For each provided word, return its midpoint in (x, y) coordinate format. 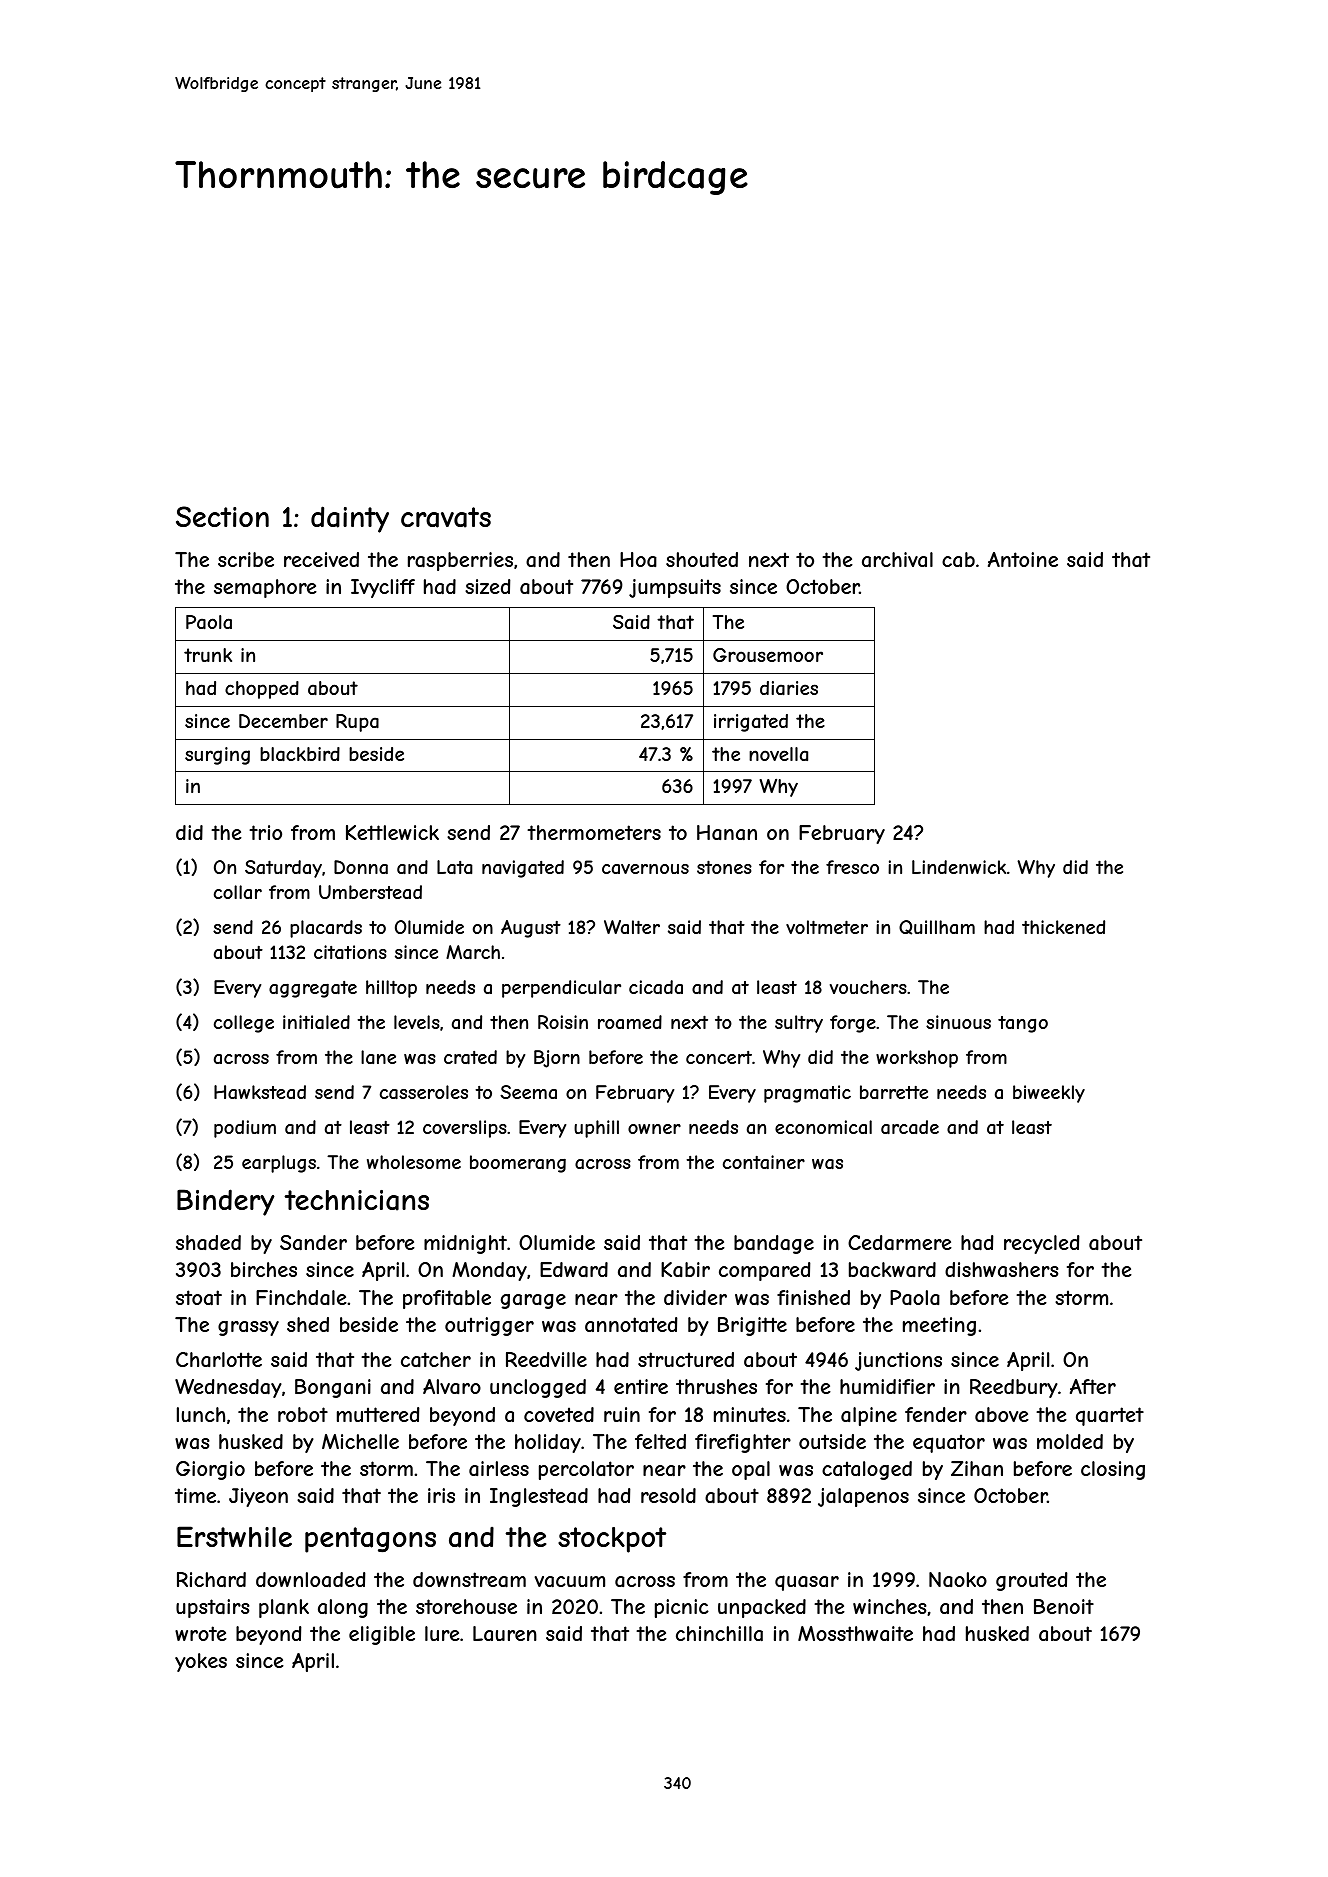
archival (897, 560)
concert (719, 1057)
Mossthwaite (855, 1633)
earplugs (279, 1164)
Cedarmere (900, 1243)
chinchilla (719, 1634)
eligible (382, 1635)
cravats (446, 517)
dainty (350, 519)
